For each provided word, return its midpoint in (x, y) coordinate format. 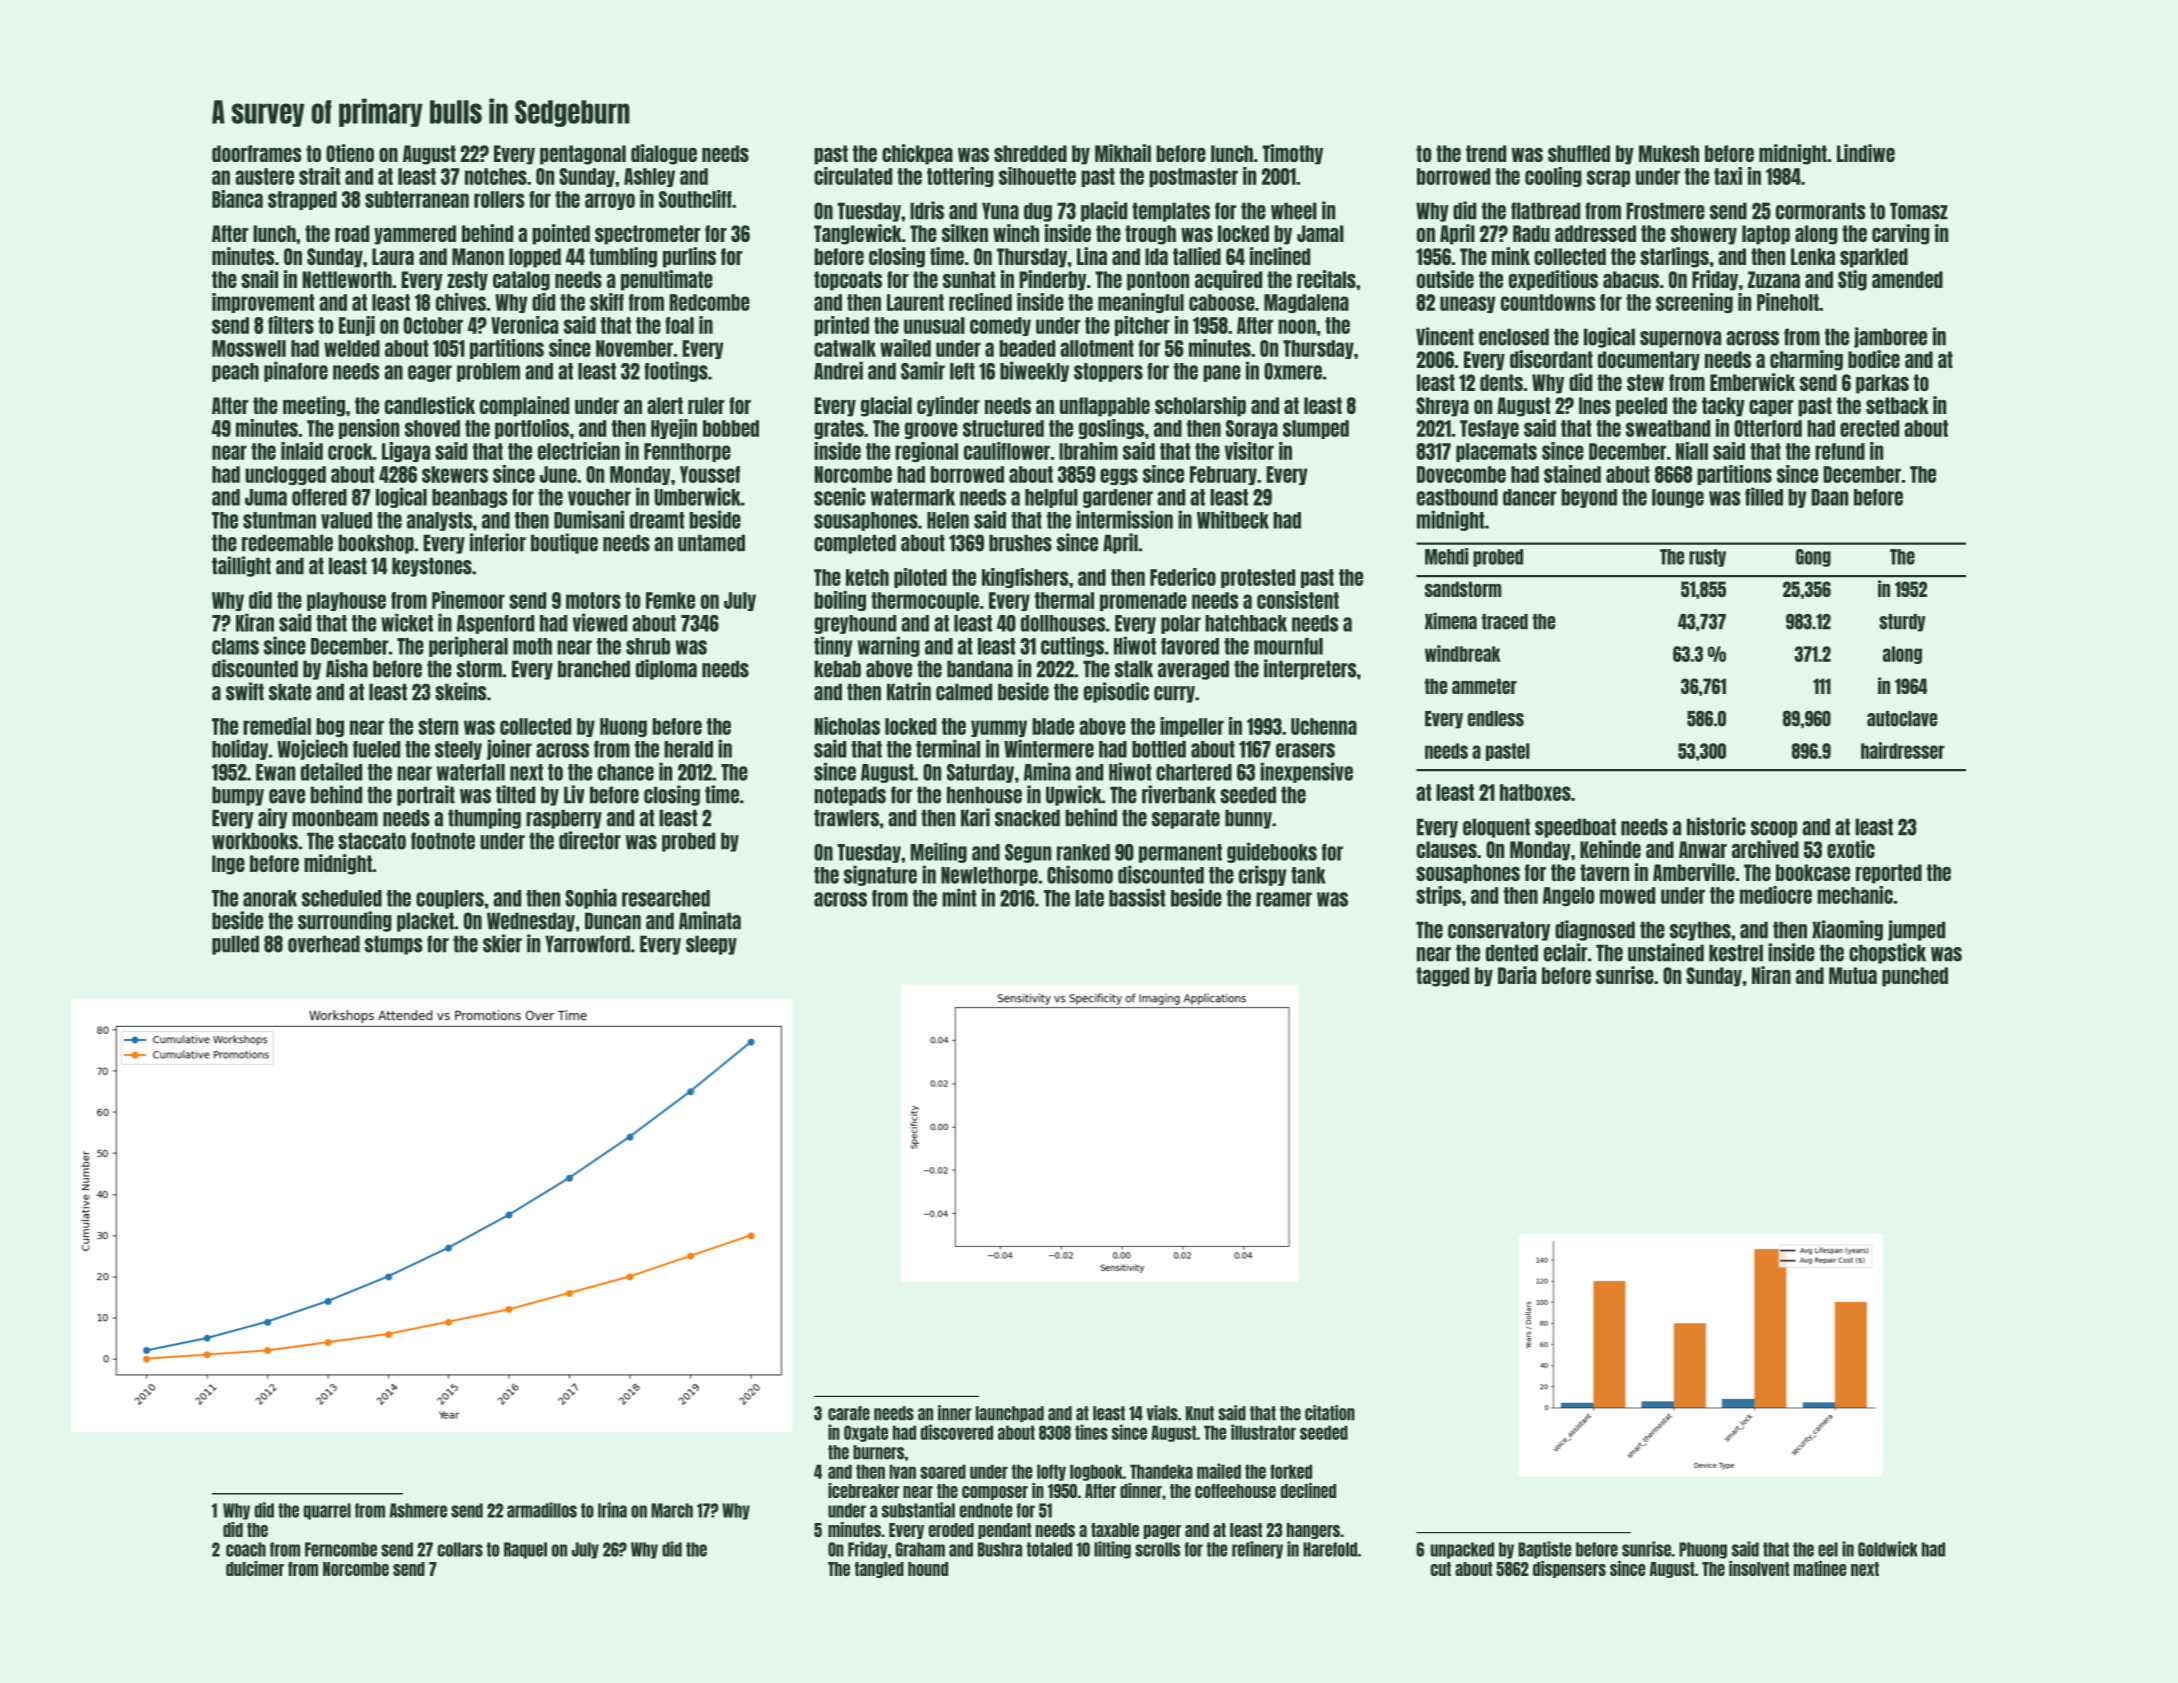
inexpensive (1306, 772)
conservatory (1499, 931)
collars (460, 1549)
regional (926, 452)
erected (1869, 428)
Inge (228, 865)
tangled (879, 1570)
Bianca (237, 199)
